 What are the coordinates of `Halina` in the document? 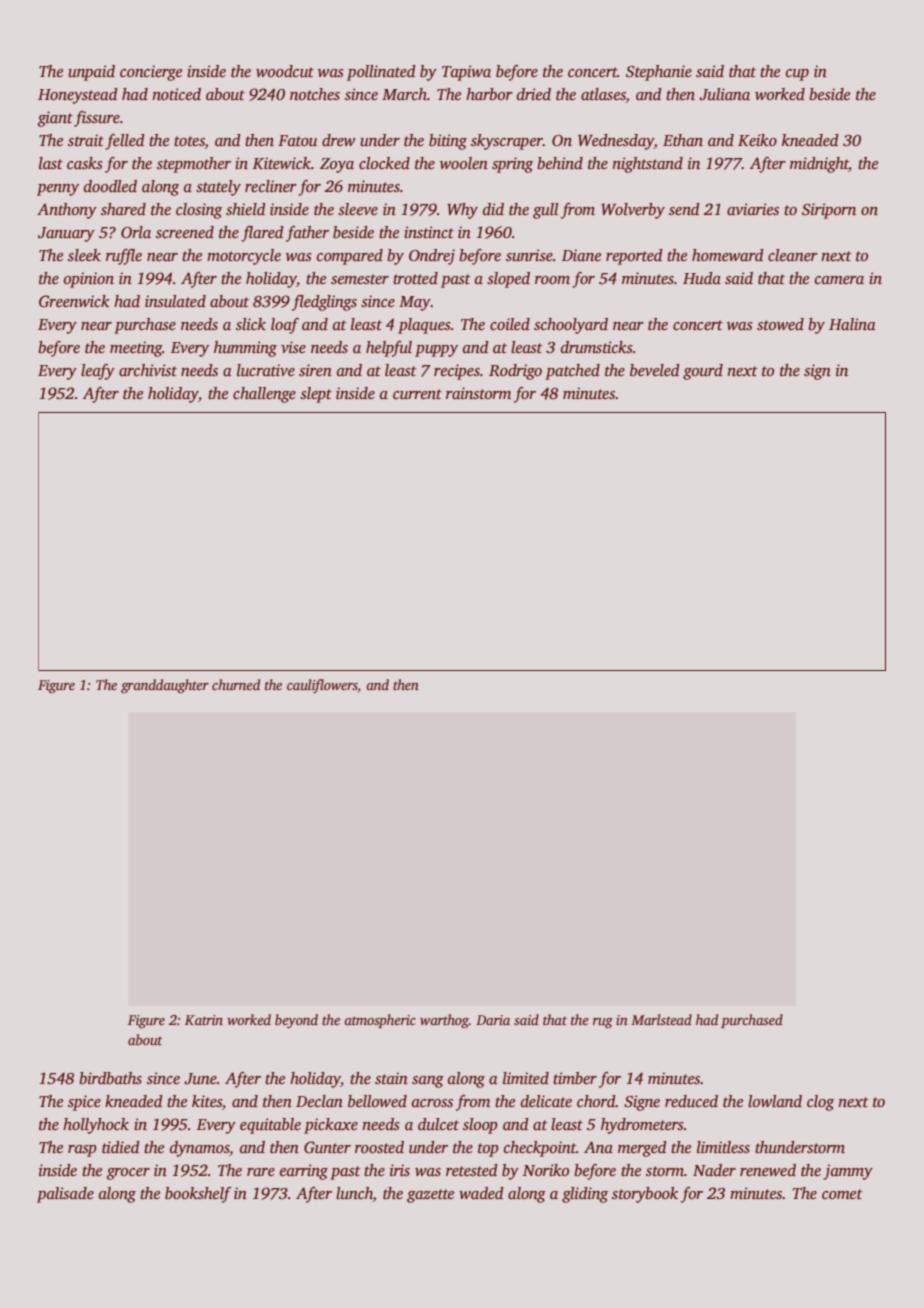 It's located at (852, 324).
